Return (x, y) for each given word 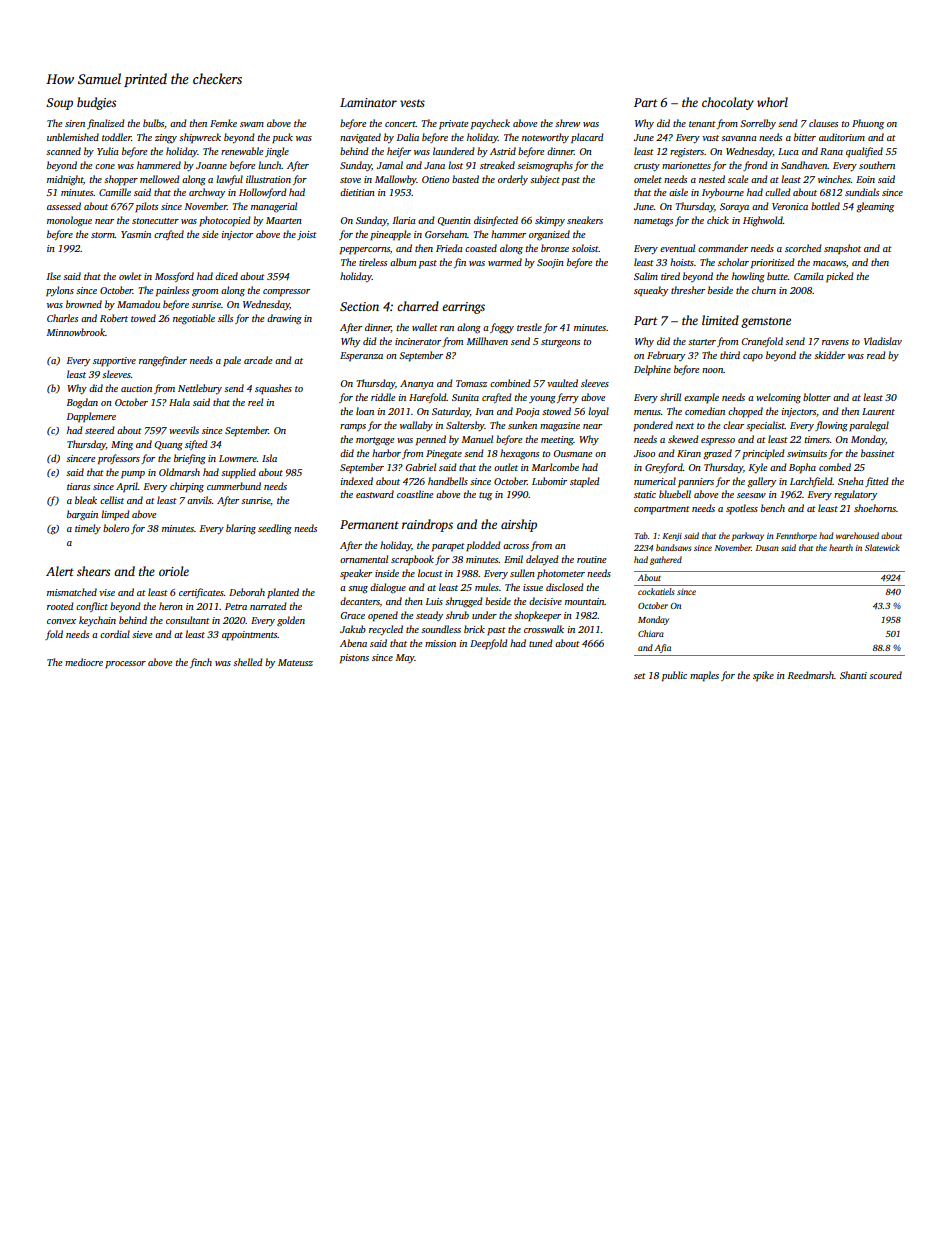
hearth (841, 547)
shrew (567, 123)
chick (718, 220)
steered (100, 430)
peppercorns (365, 251)
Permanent (369, 524)
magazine (560, 427)
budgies (96, 103)
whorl (772, 102)
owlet (130, 276)
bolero (116, 528)
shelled (248, 662)
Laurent (878, 411)
